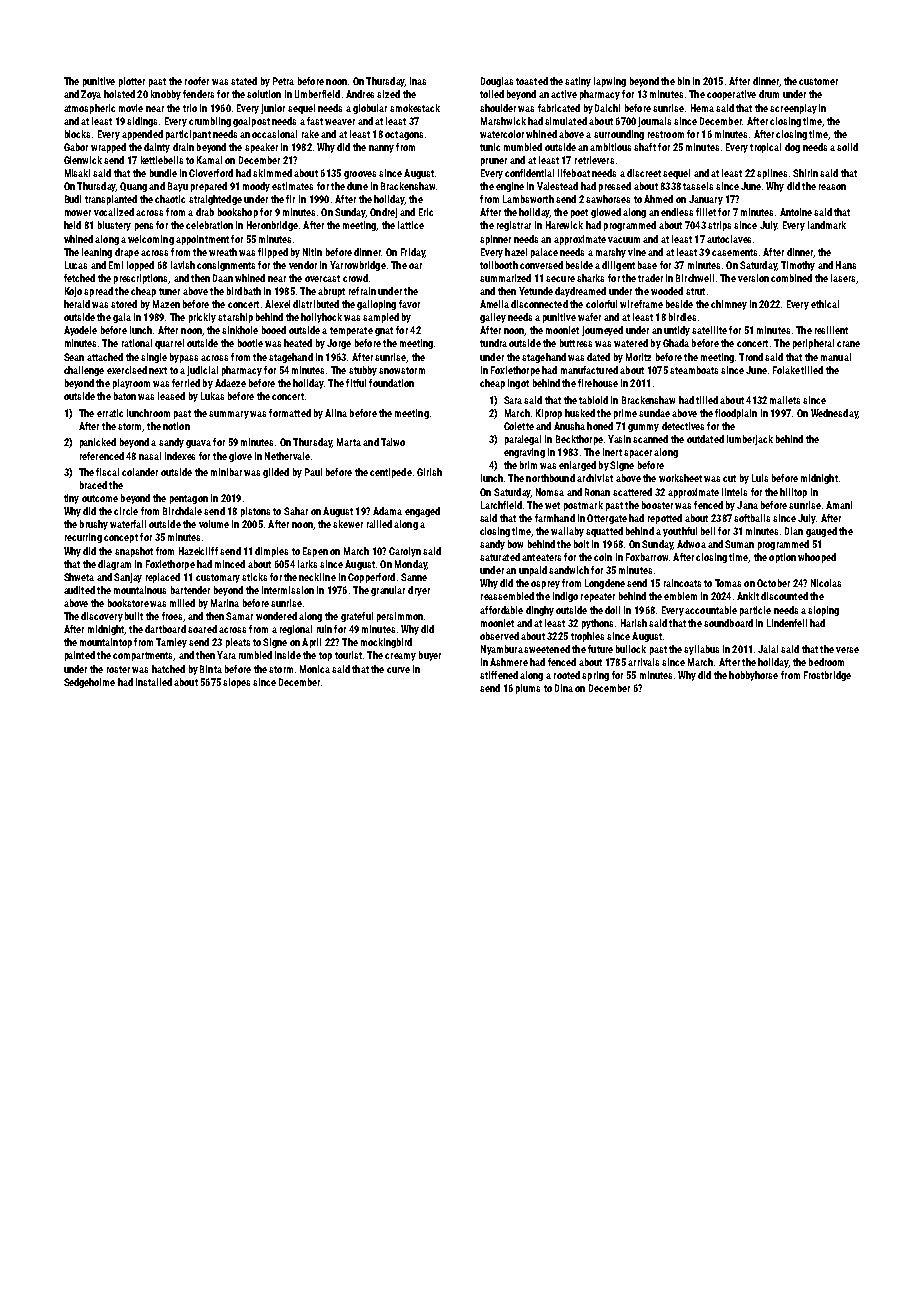  What do you see at coordinates (751, 357) in the screenshot?
I see `Trond` at bounding box center [751, 357].
